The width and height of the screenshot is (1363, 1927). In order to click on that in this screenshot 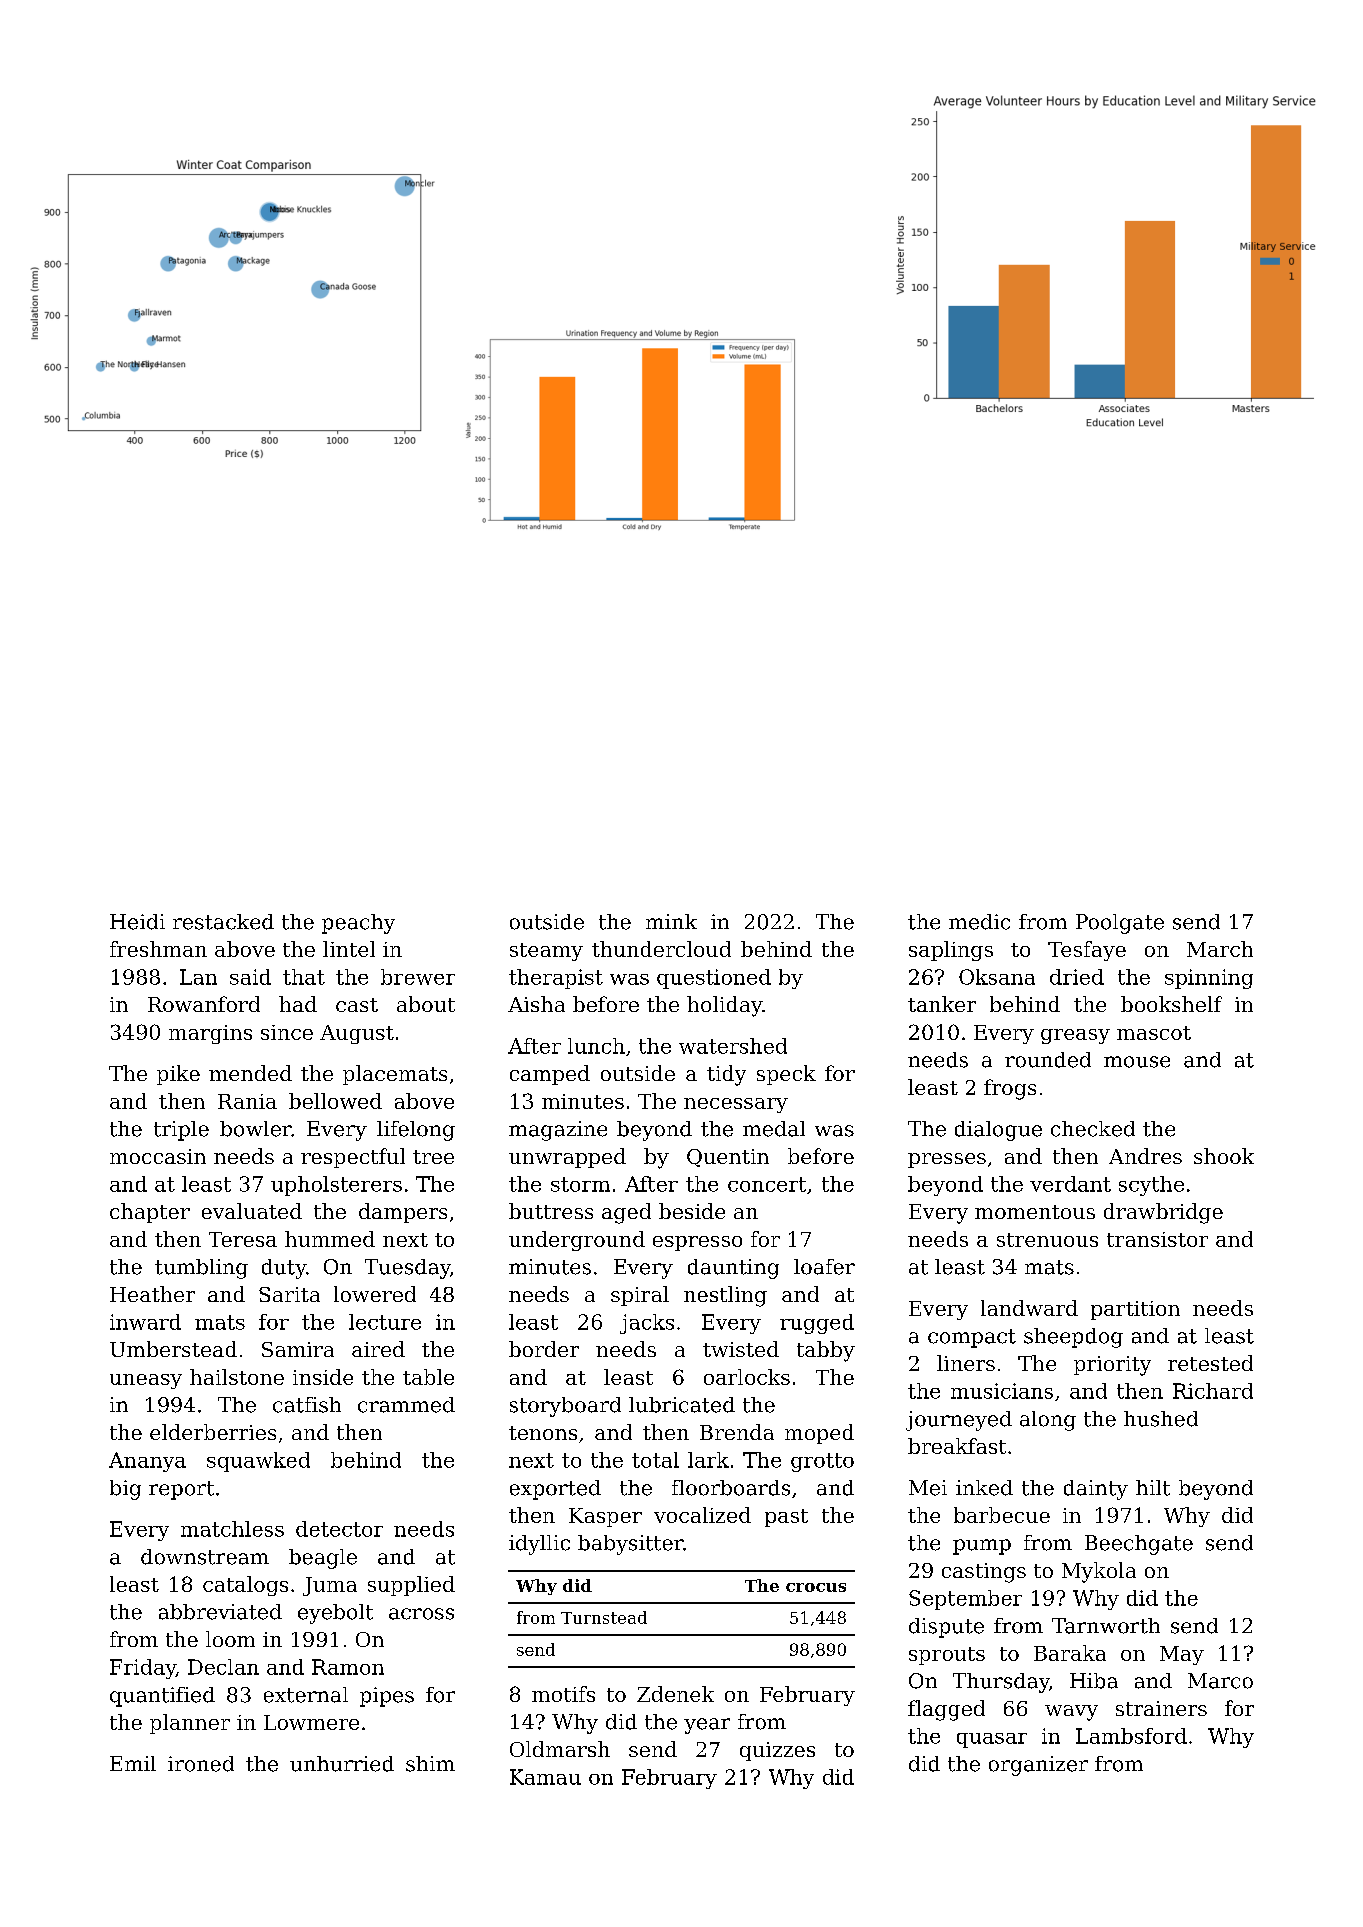, I will do `click(304, 977)`.
